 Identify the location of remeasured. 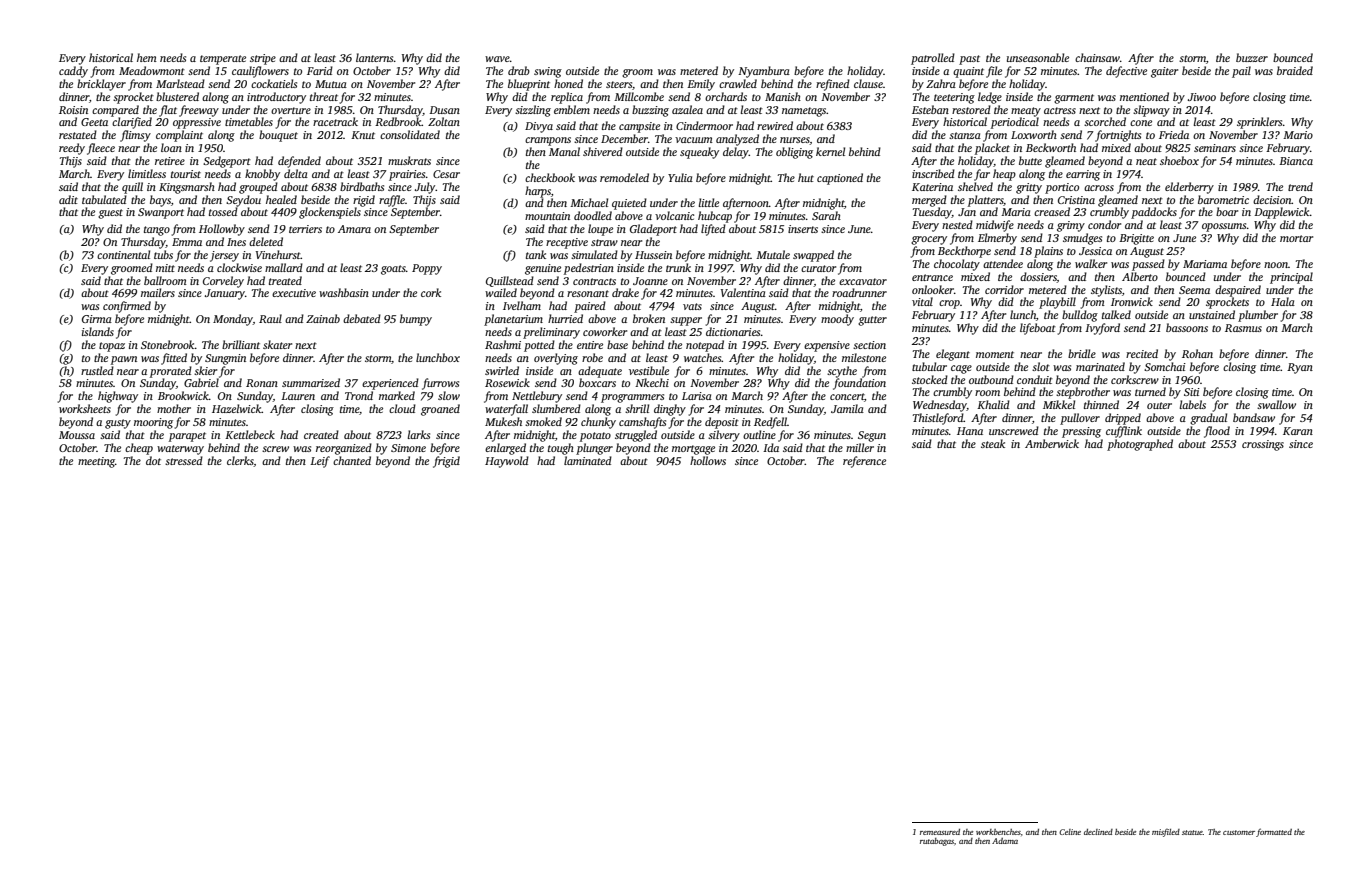
(940, 832).
